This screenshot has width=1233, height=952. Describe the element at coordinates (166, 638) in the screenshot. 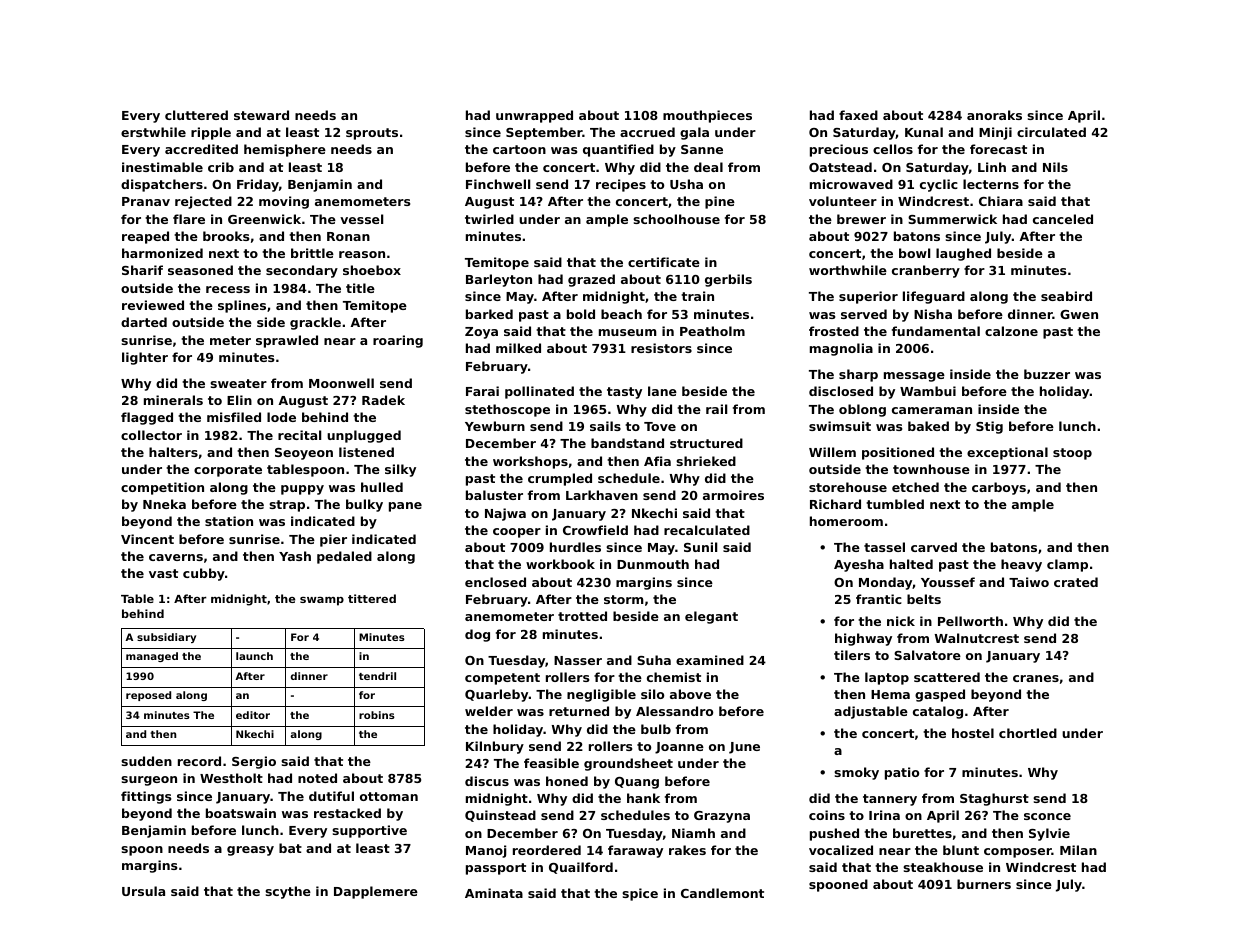

I see `subsidiary` at that location.
